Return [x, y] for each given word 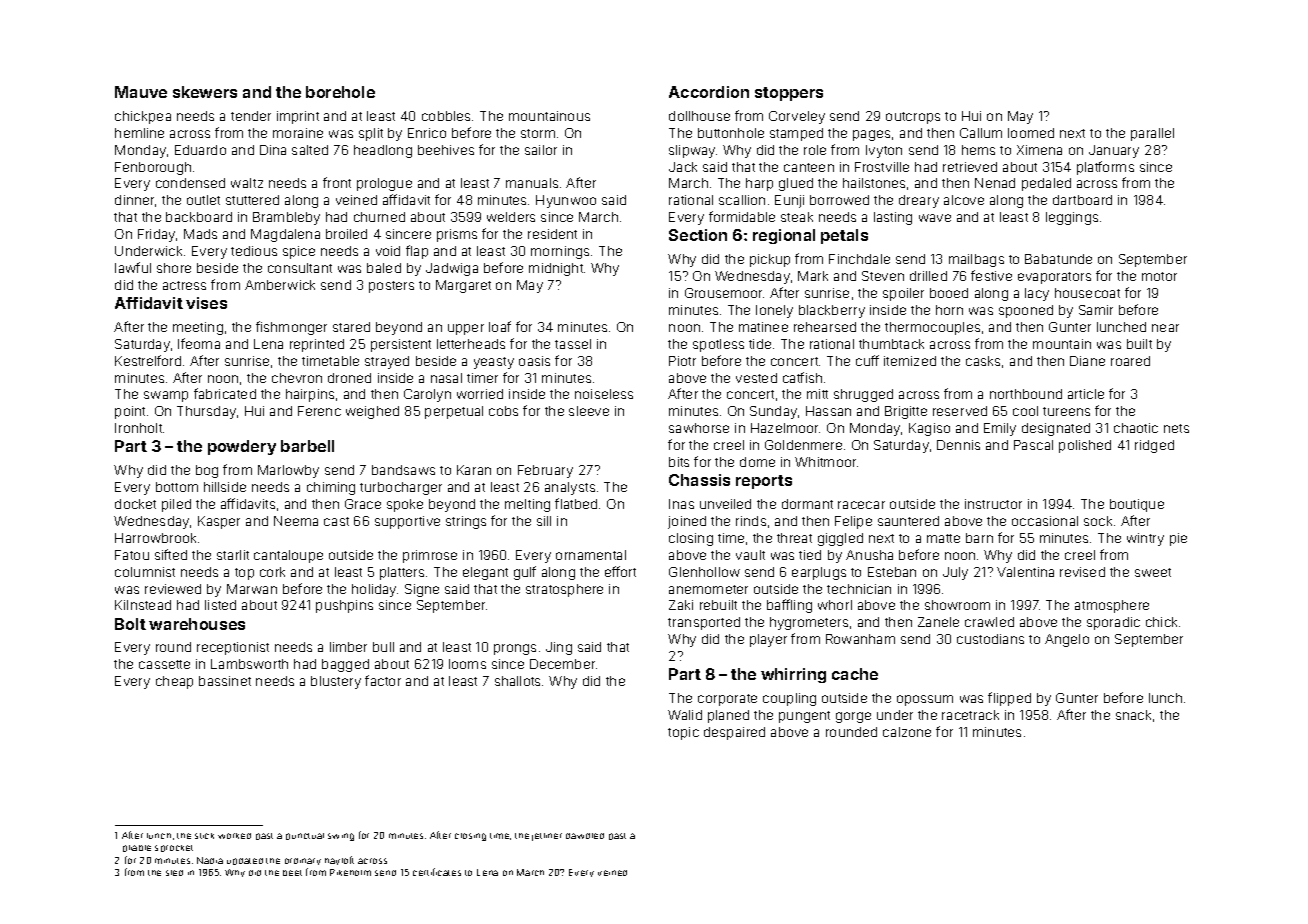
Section [698, 235]
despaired [734, 733]
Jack [683, 167]
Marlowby [288, 471]
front [337, 182]
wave [935, 218]
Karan [474, 470]
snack [1133, 715]
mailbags [976, 260]
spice [299, 252]
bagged [345, 665]
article [1086, 394]
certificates [437, 872]
